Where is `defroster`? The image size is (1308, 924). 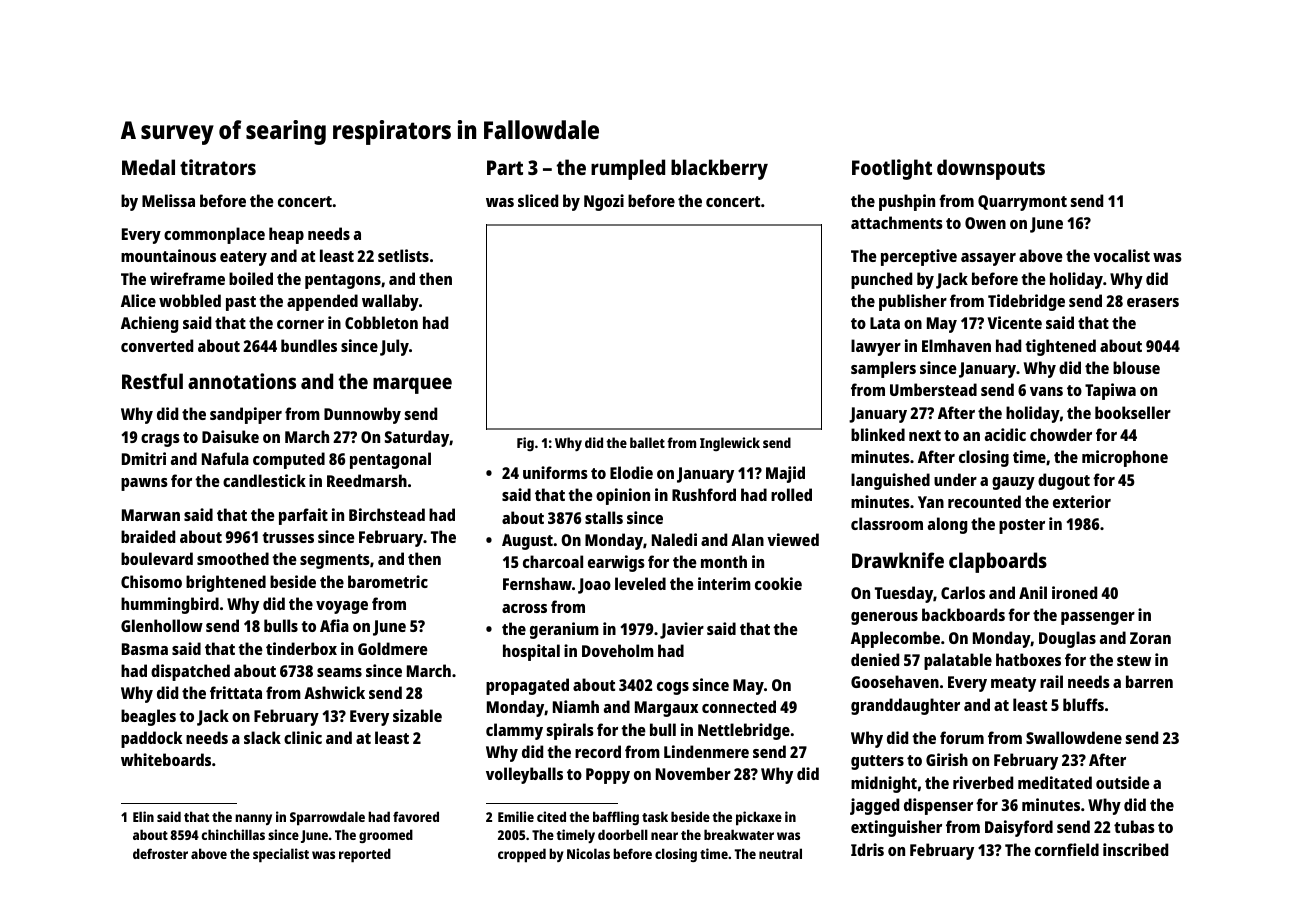
defroster is located at coordinates (160, 853).
